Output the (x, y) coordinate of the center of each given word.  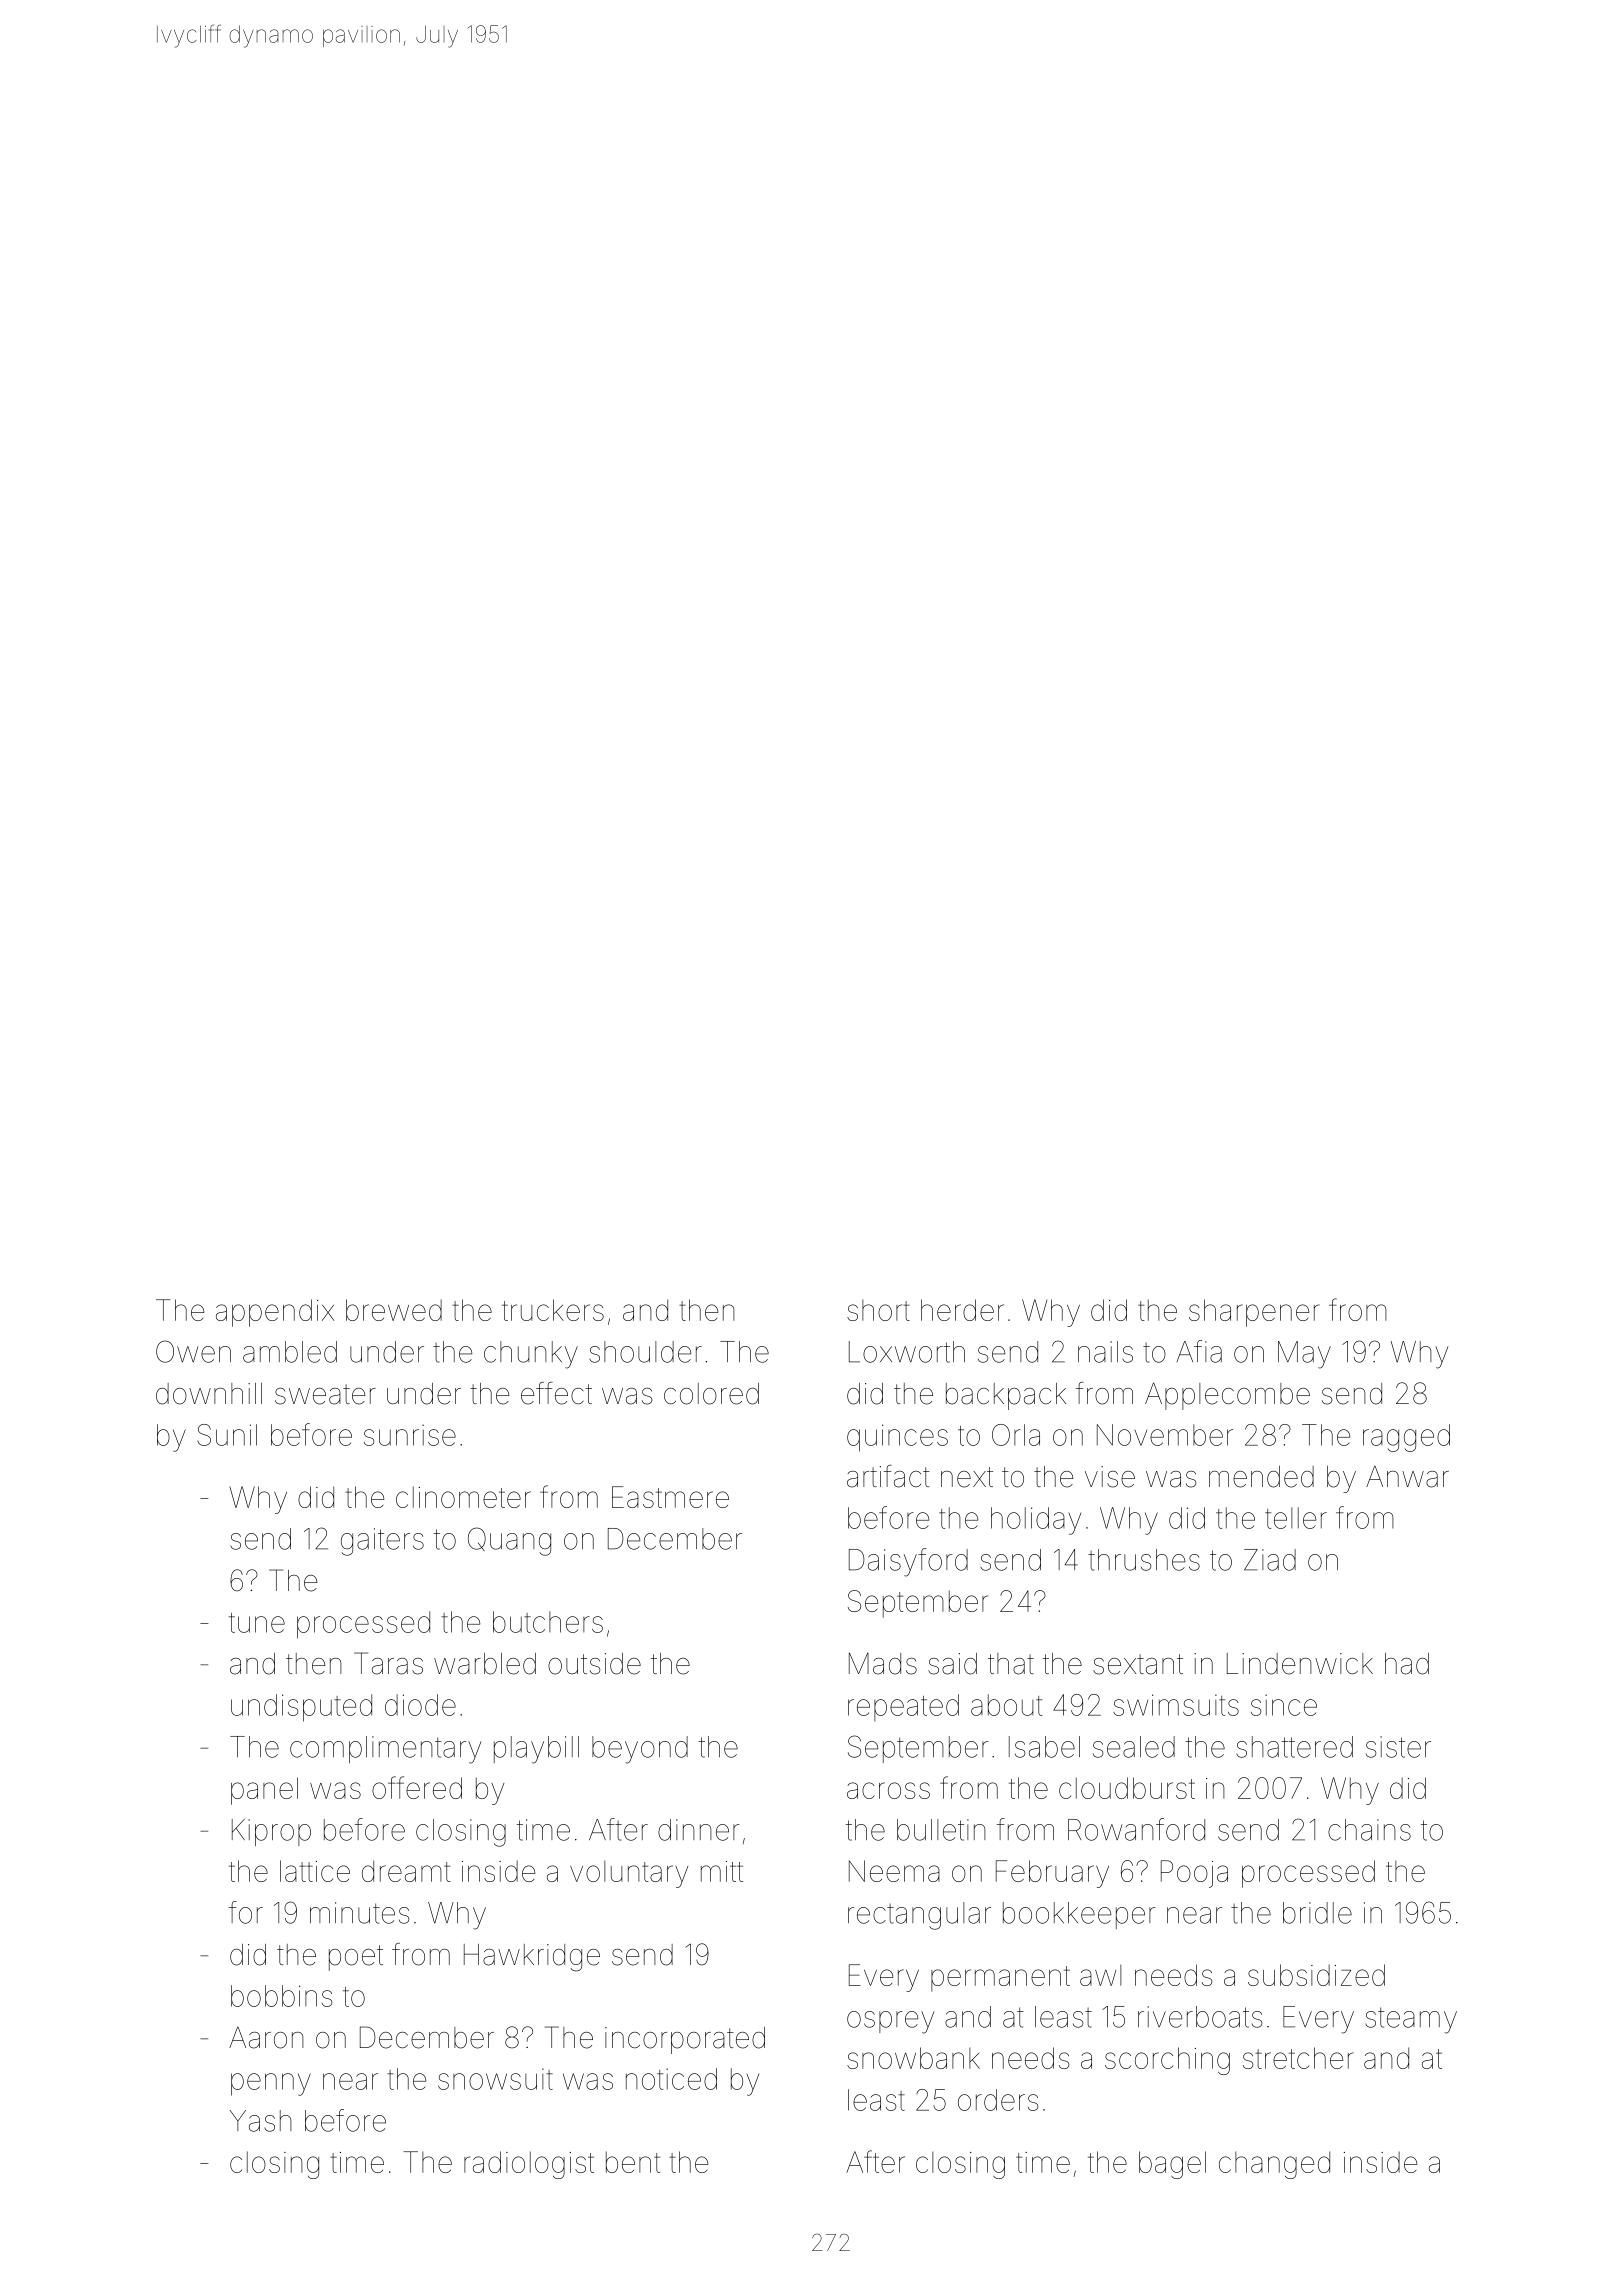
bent (633, 2162)
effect (556, 1393)
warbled (485, 1664)
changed (1274, 2165)
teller (1296, 1518)
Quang (509, 1541)
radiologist (529, 2165)
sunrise (410, 1435)
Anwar (1407, 1477)
